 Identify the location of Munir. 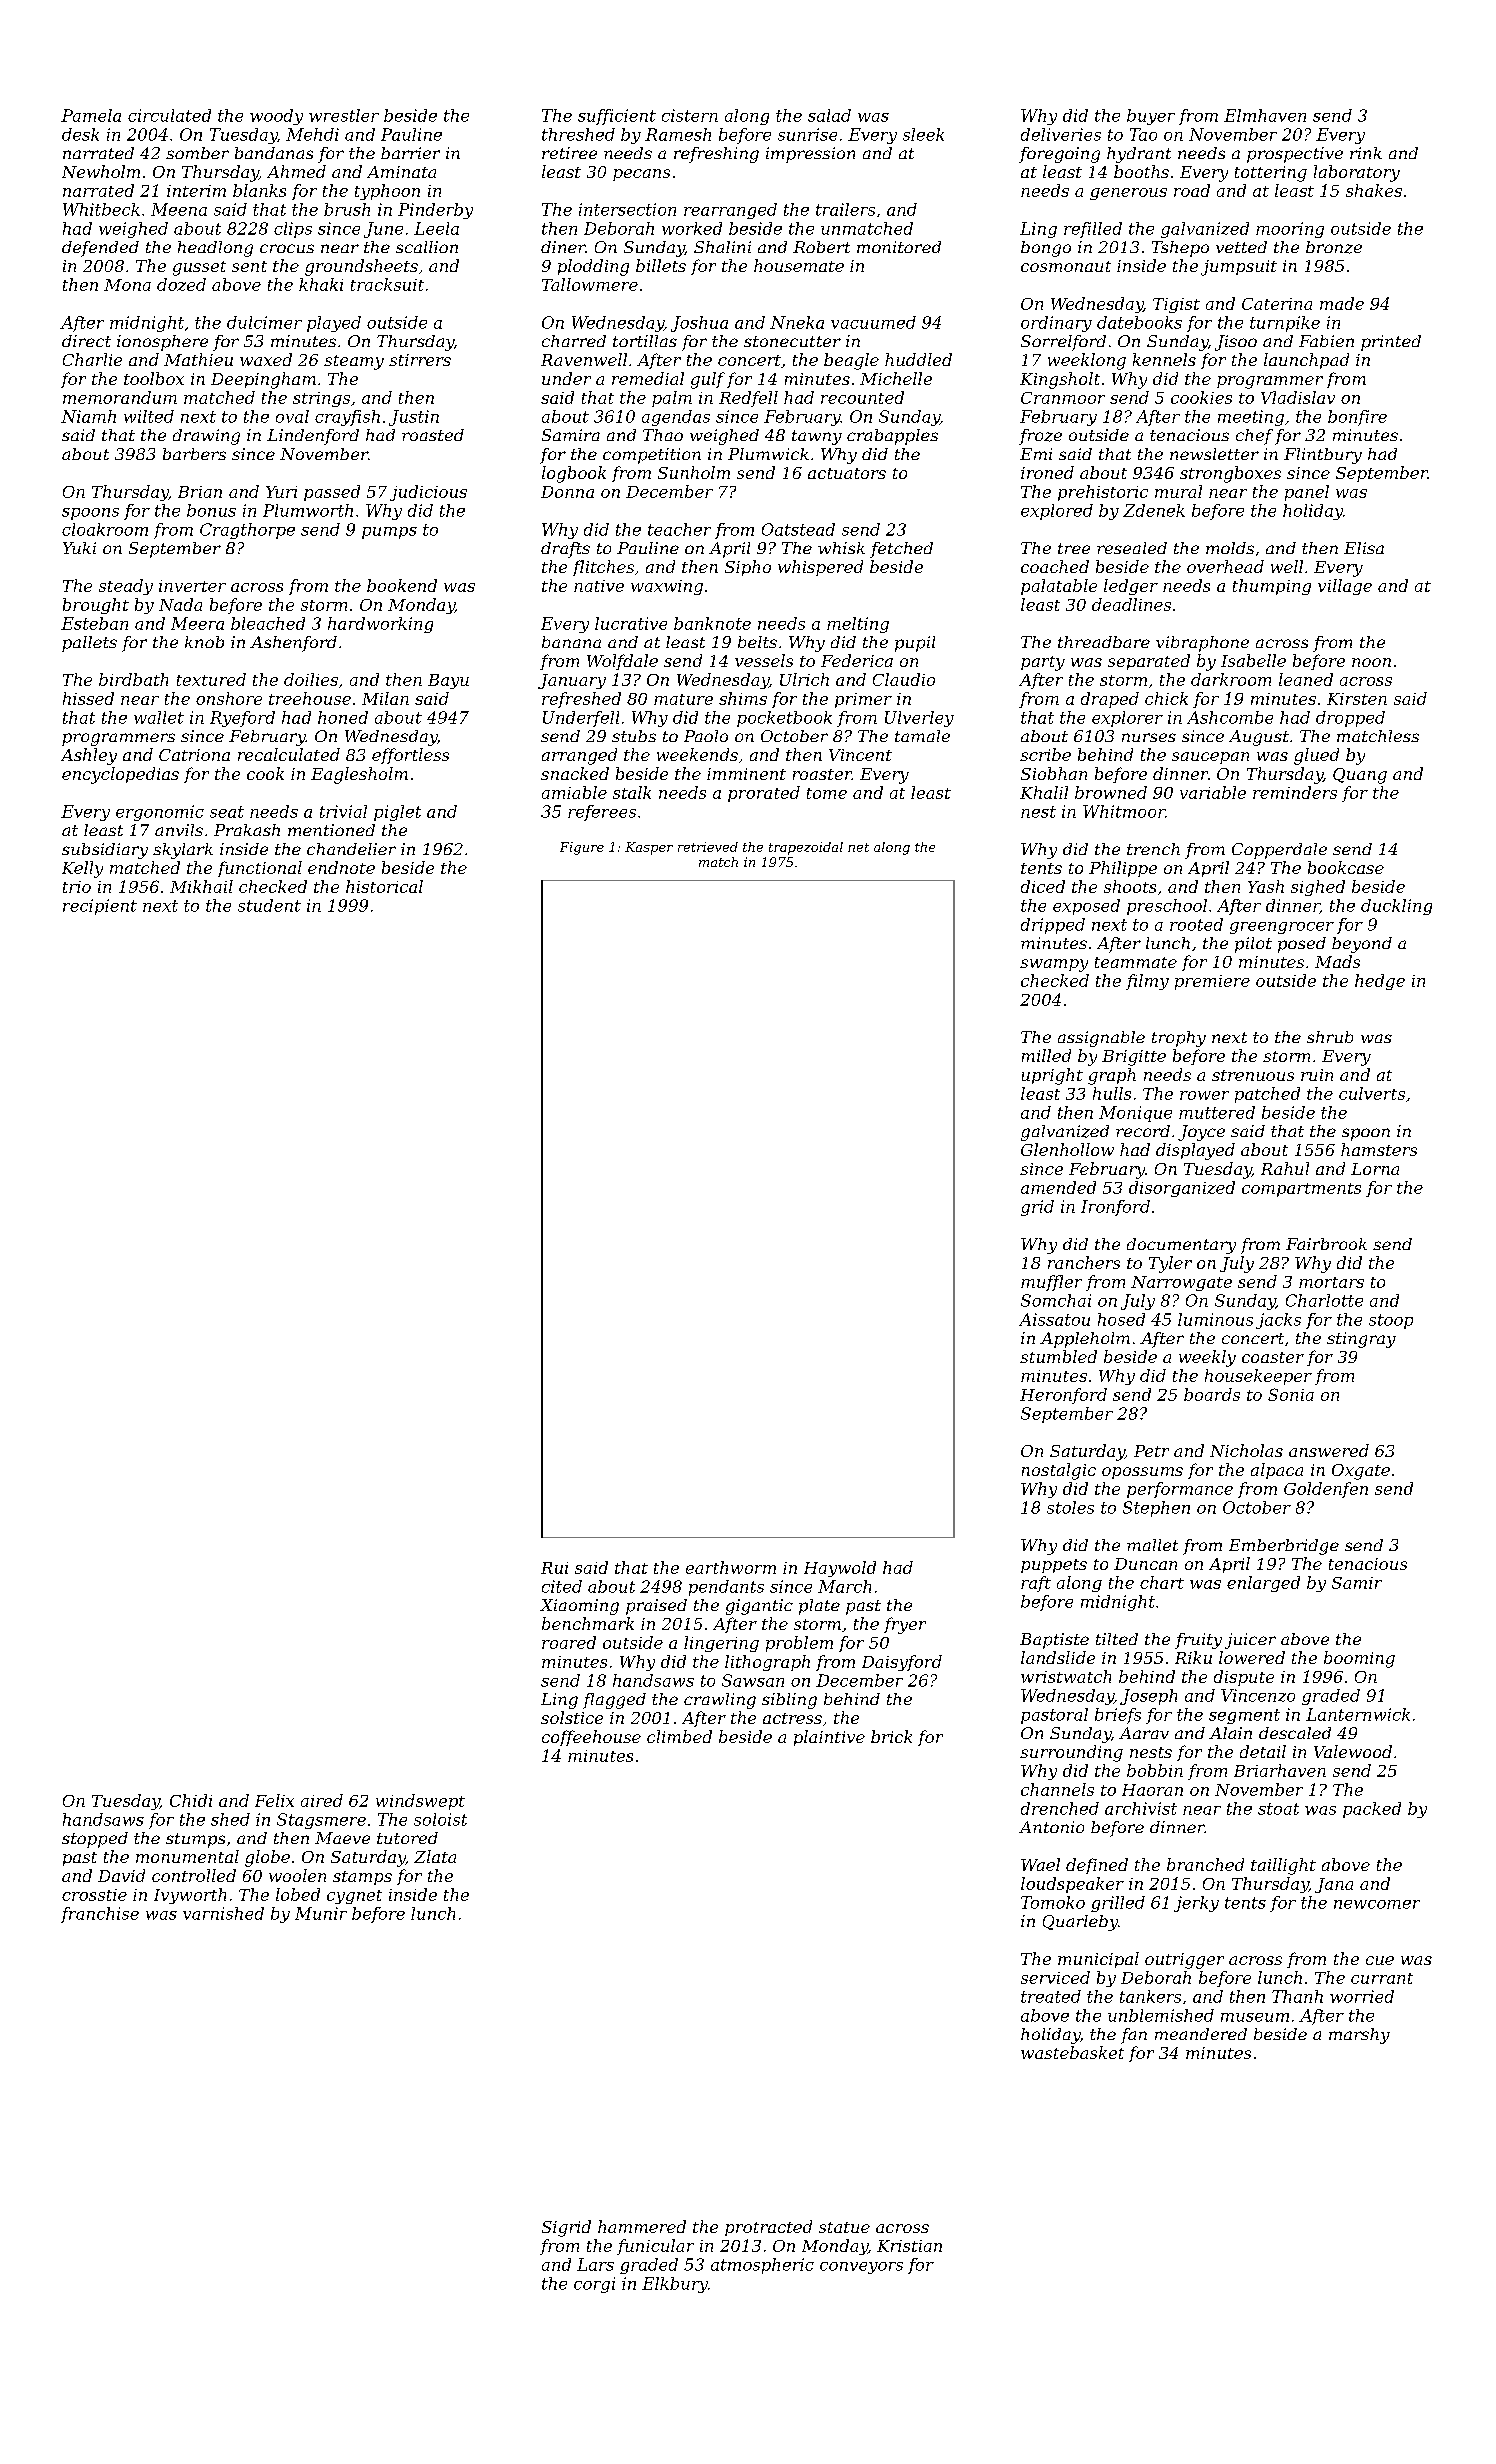
(321, 1913).
